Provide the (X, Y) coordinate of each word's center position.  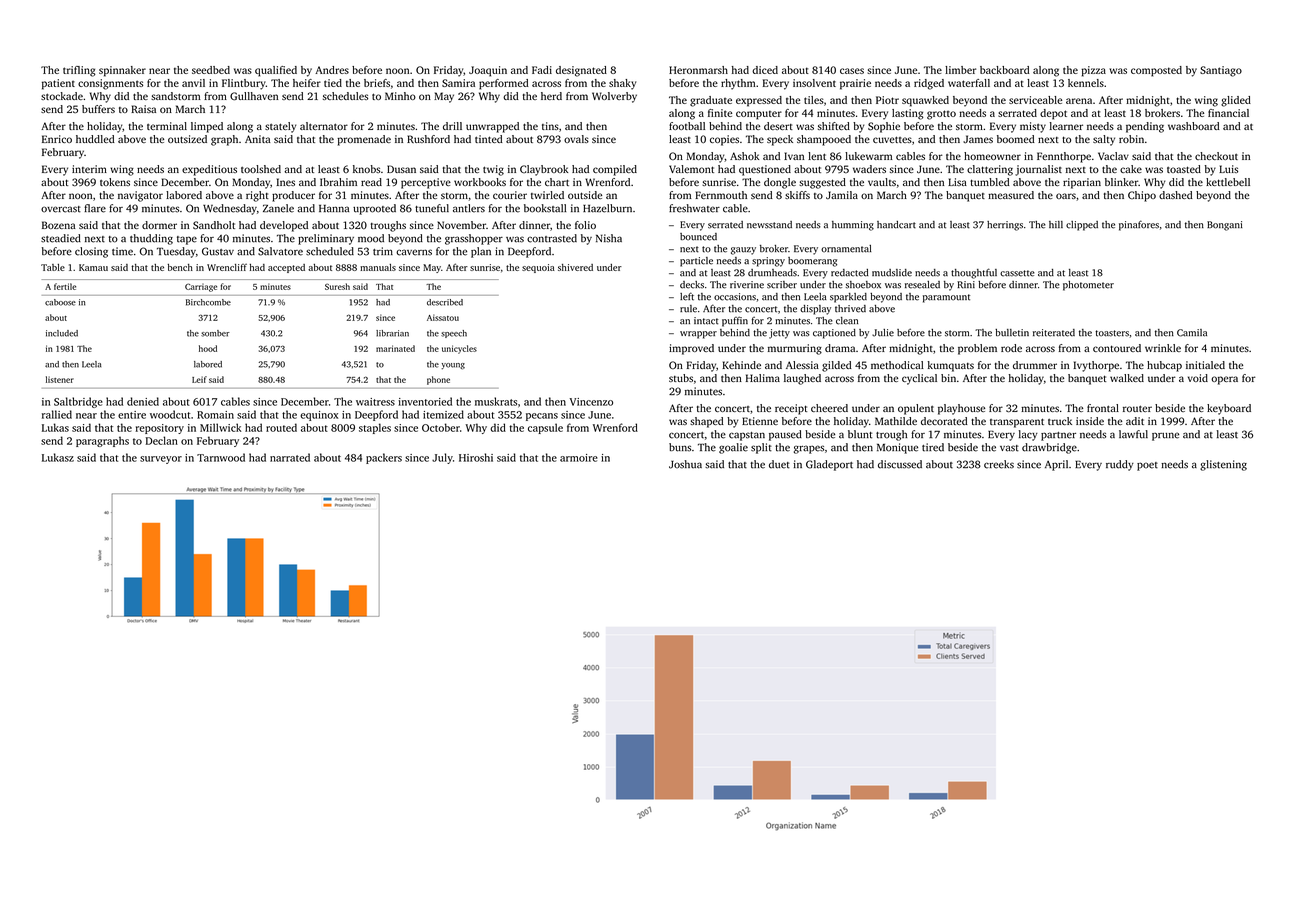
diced (765, 70)
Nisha (609, 238)
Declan (162, 440)
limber (960, 70)
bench (180, 267)
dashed (1176, 195)
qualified (276, 71)
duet (779, 464)
